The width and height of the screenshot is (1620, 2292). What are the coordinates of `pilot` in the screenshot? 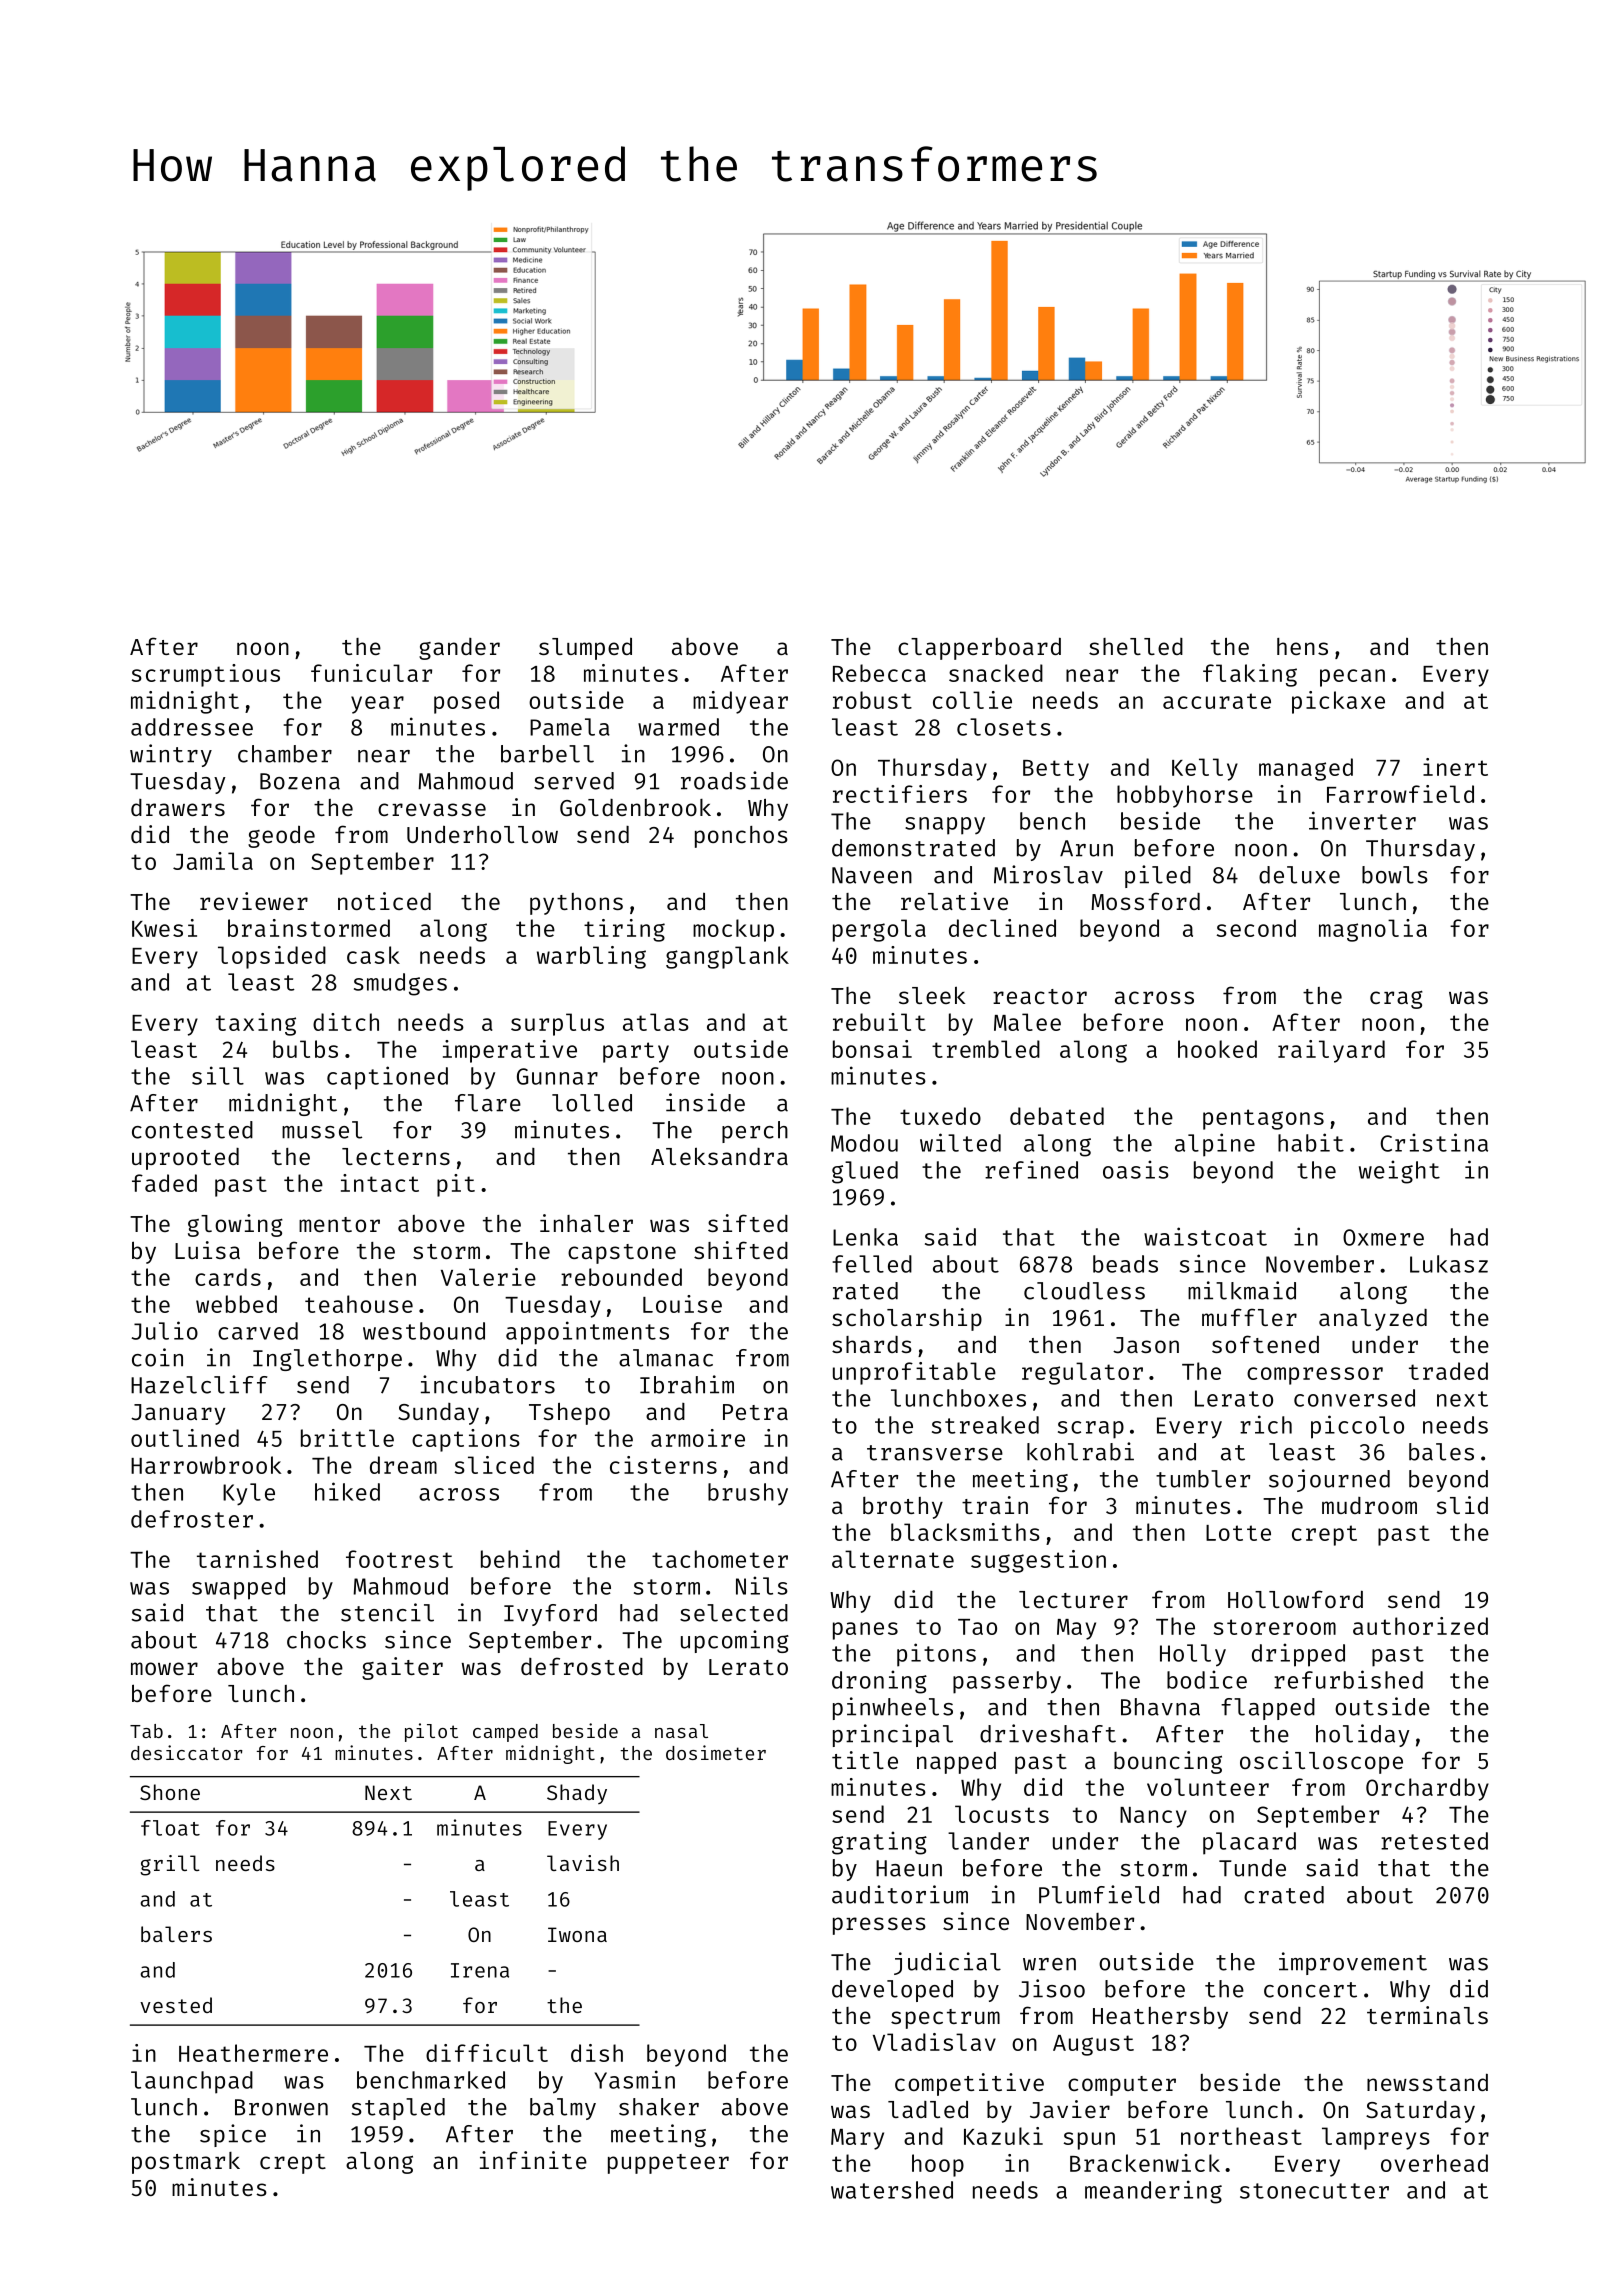 It's located at (431, 1732).
